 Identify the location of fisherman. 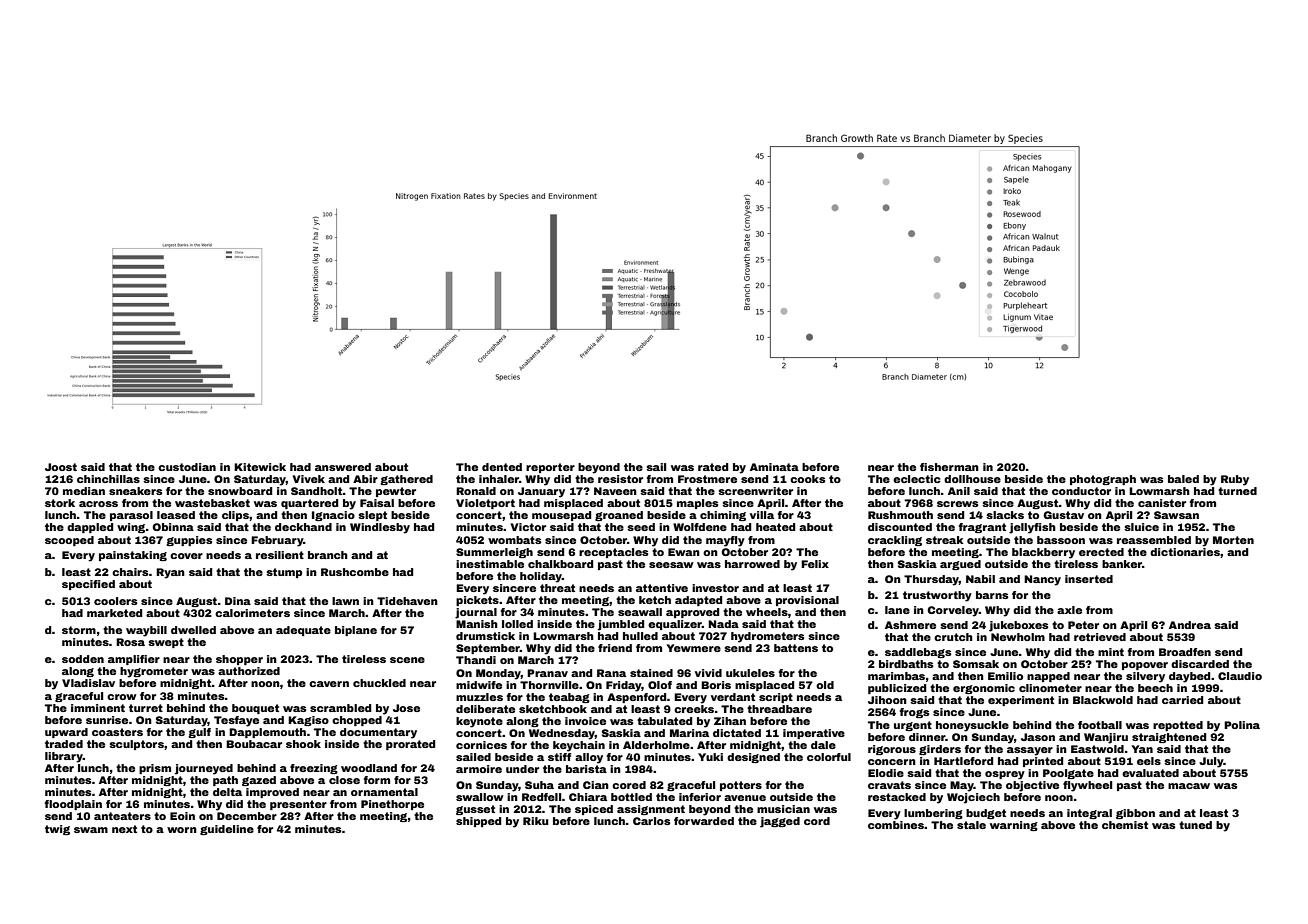
(949, 467).
